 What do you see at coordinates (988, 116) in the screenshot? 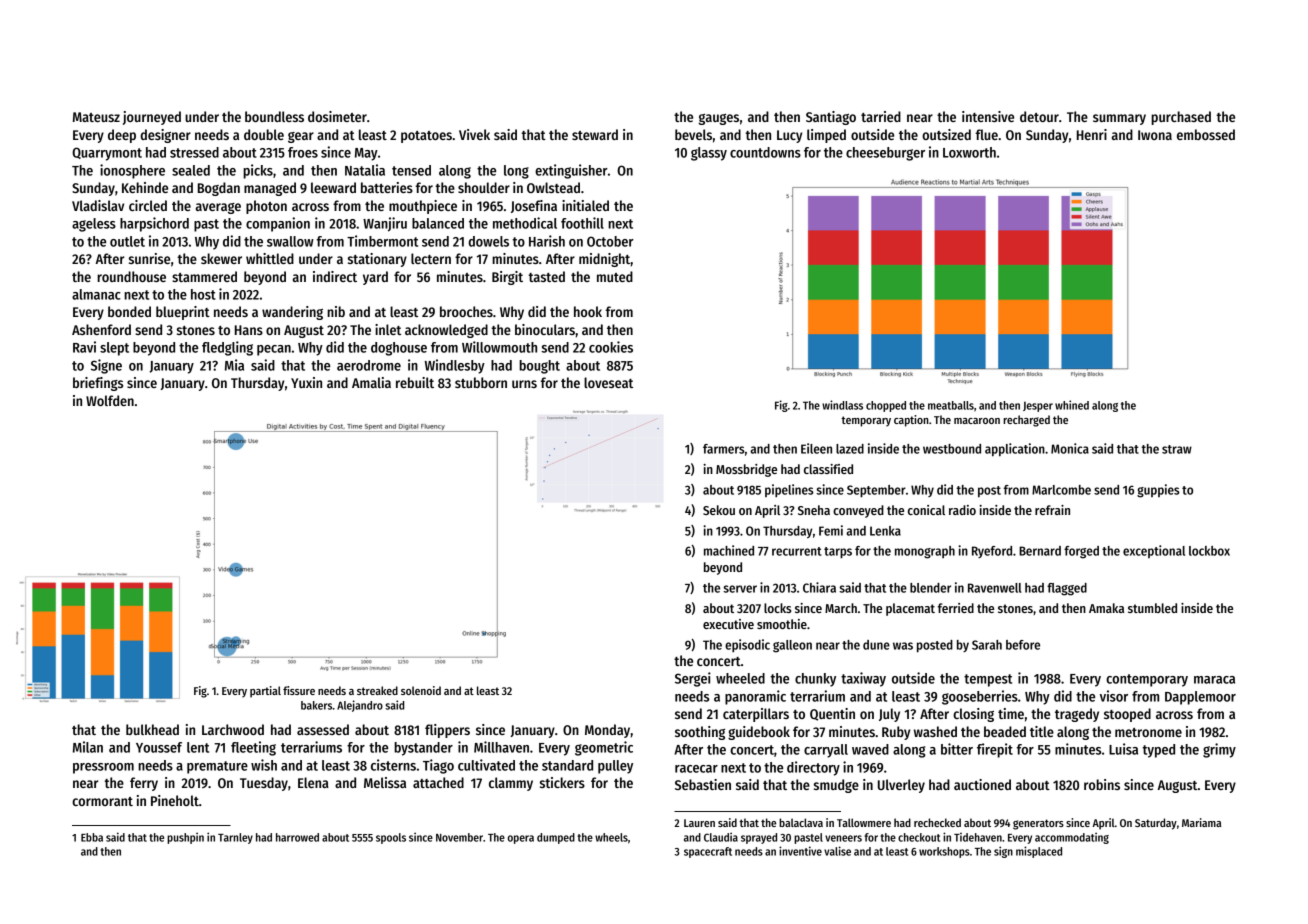
I see `intensive` at bounding box center [988, 116].
